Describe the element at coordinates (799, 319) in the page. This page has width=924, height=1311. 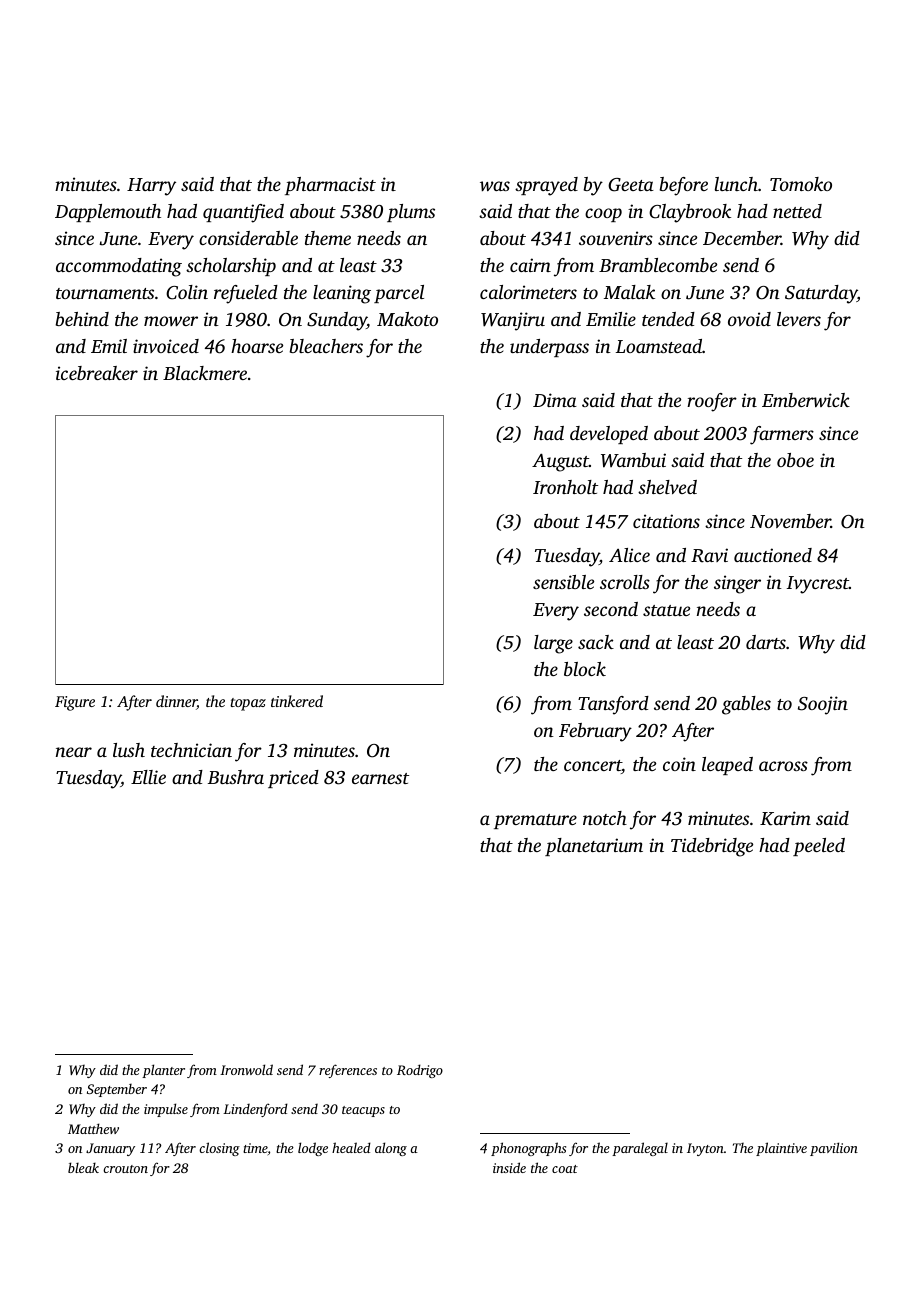
I see `levers` at that location.
